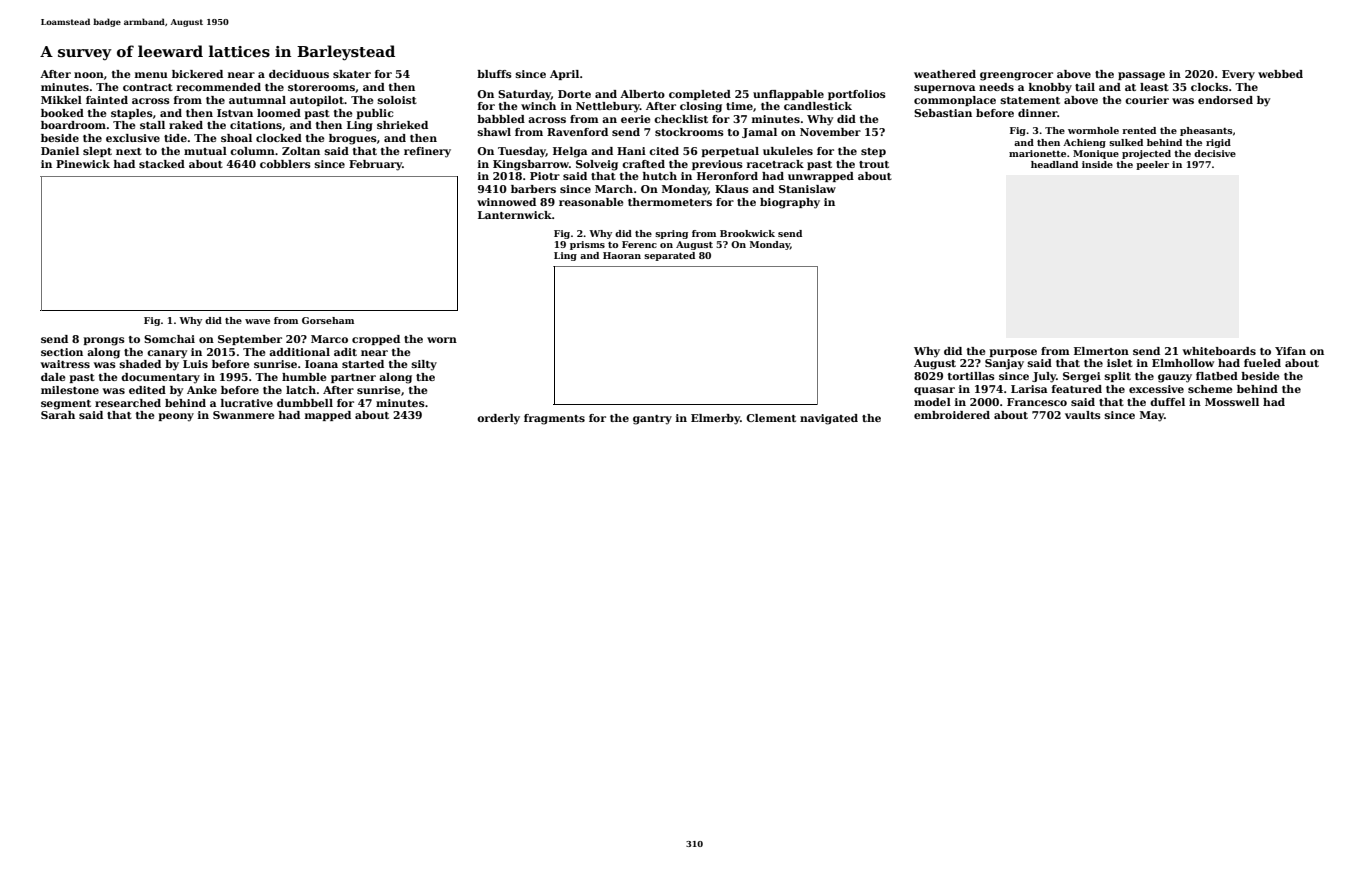  What do you see at coordinates (1037, 153) in the screenshot?
I see `marionette` at bounding box center [1037, 153].
